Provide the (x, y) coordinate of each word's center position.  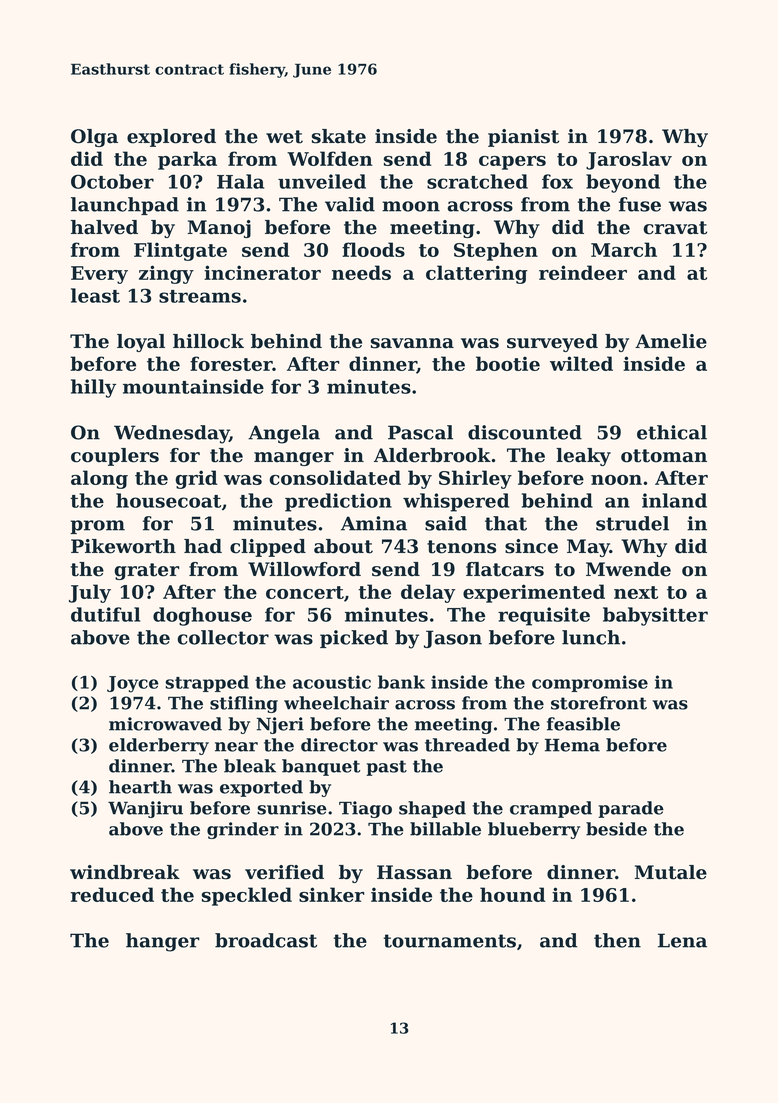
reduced (112, 894)
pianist (523, 138)
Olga (94, 138)
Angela (284, 434)
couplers (115, 457)
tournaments (450, 941)
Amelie (671, 341)
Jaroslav (629, 160)
